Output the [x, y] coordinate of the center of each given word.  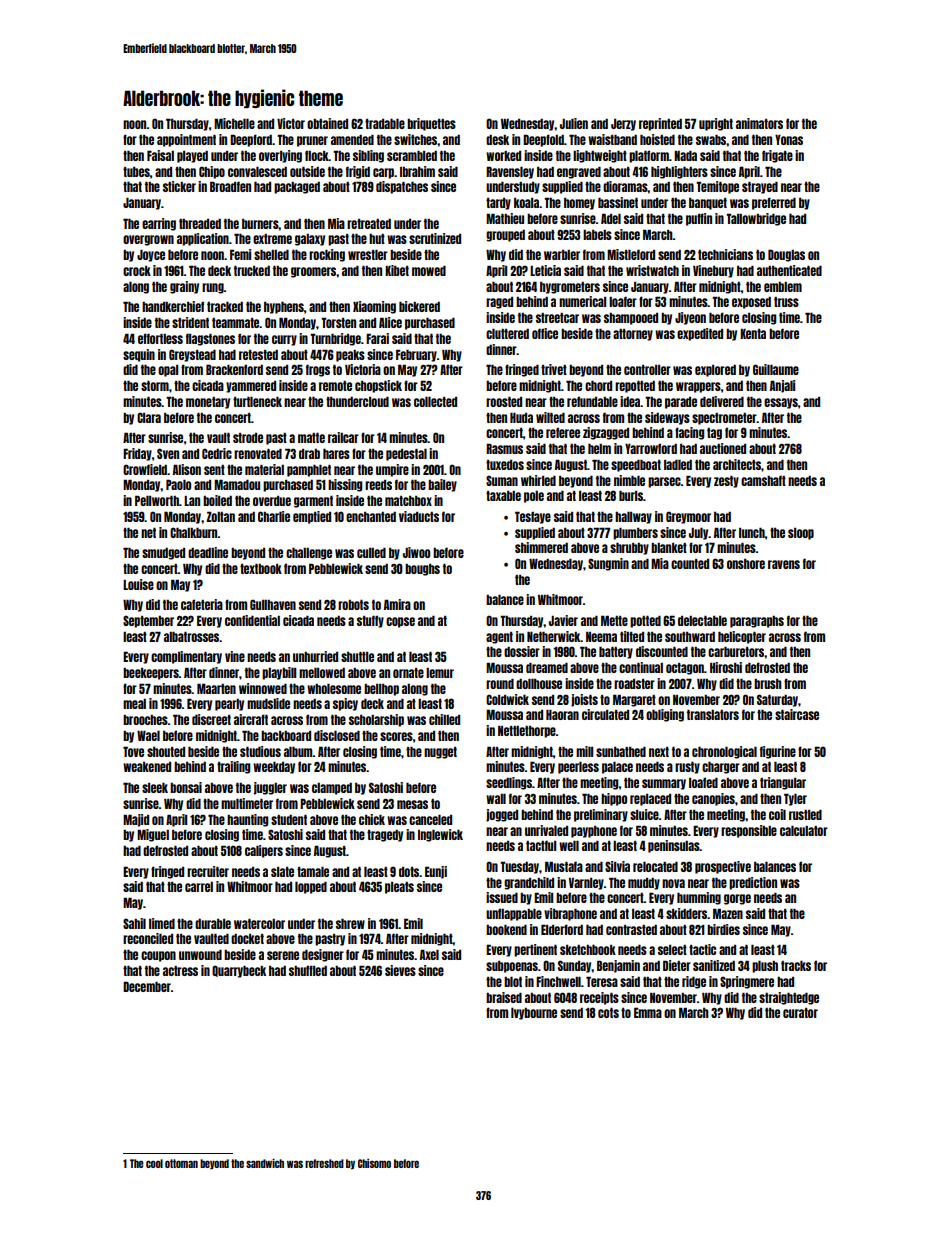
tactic [702, 949]
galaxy [310, 240]
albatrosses [192, 637]
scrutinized [435, 238]
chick [372, 819]
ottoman [181, 1163]
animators [759, 123]
